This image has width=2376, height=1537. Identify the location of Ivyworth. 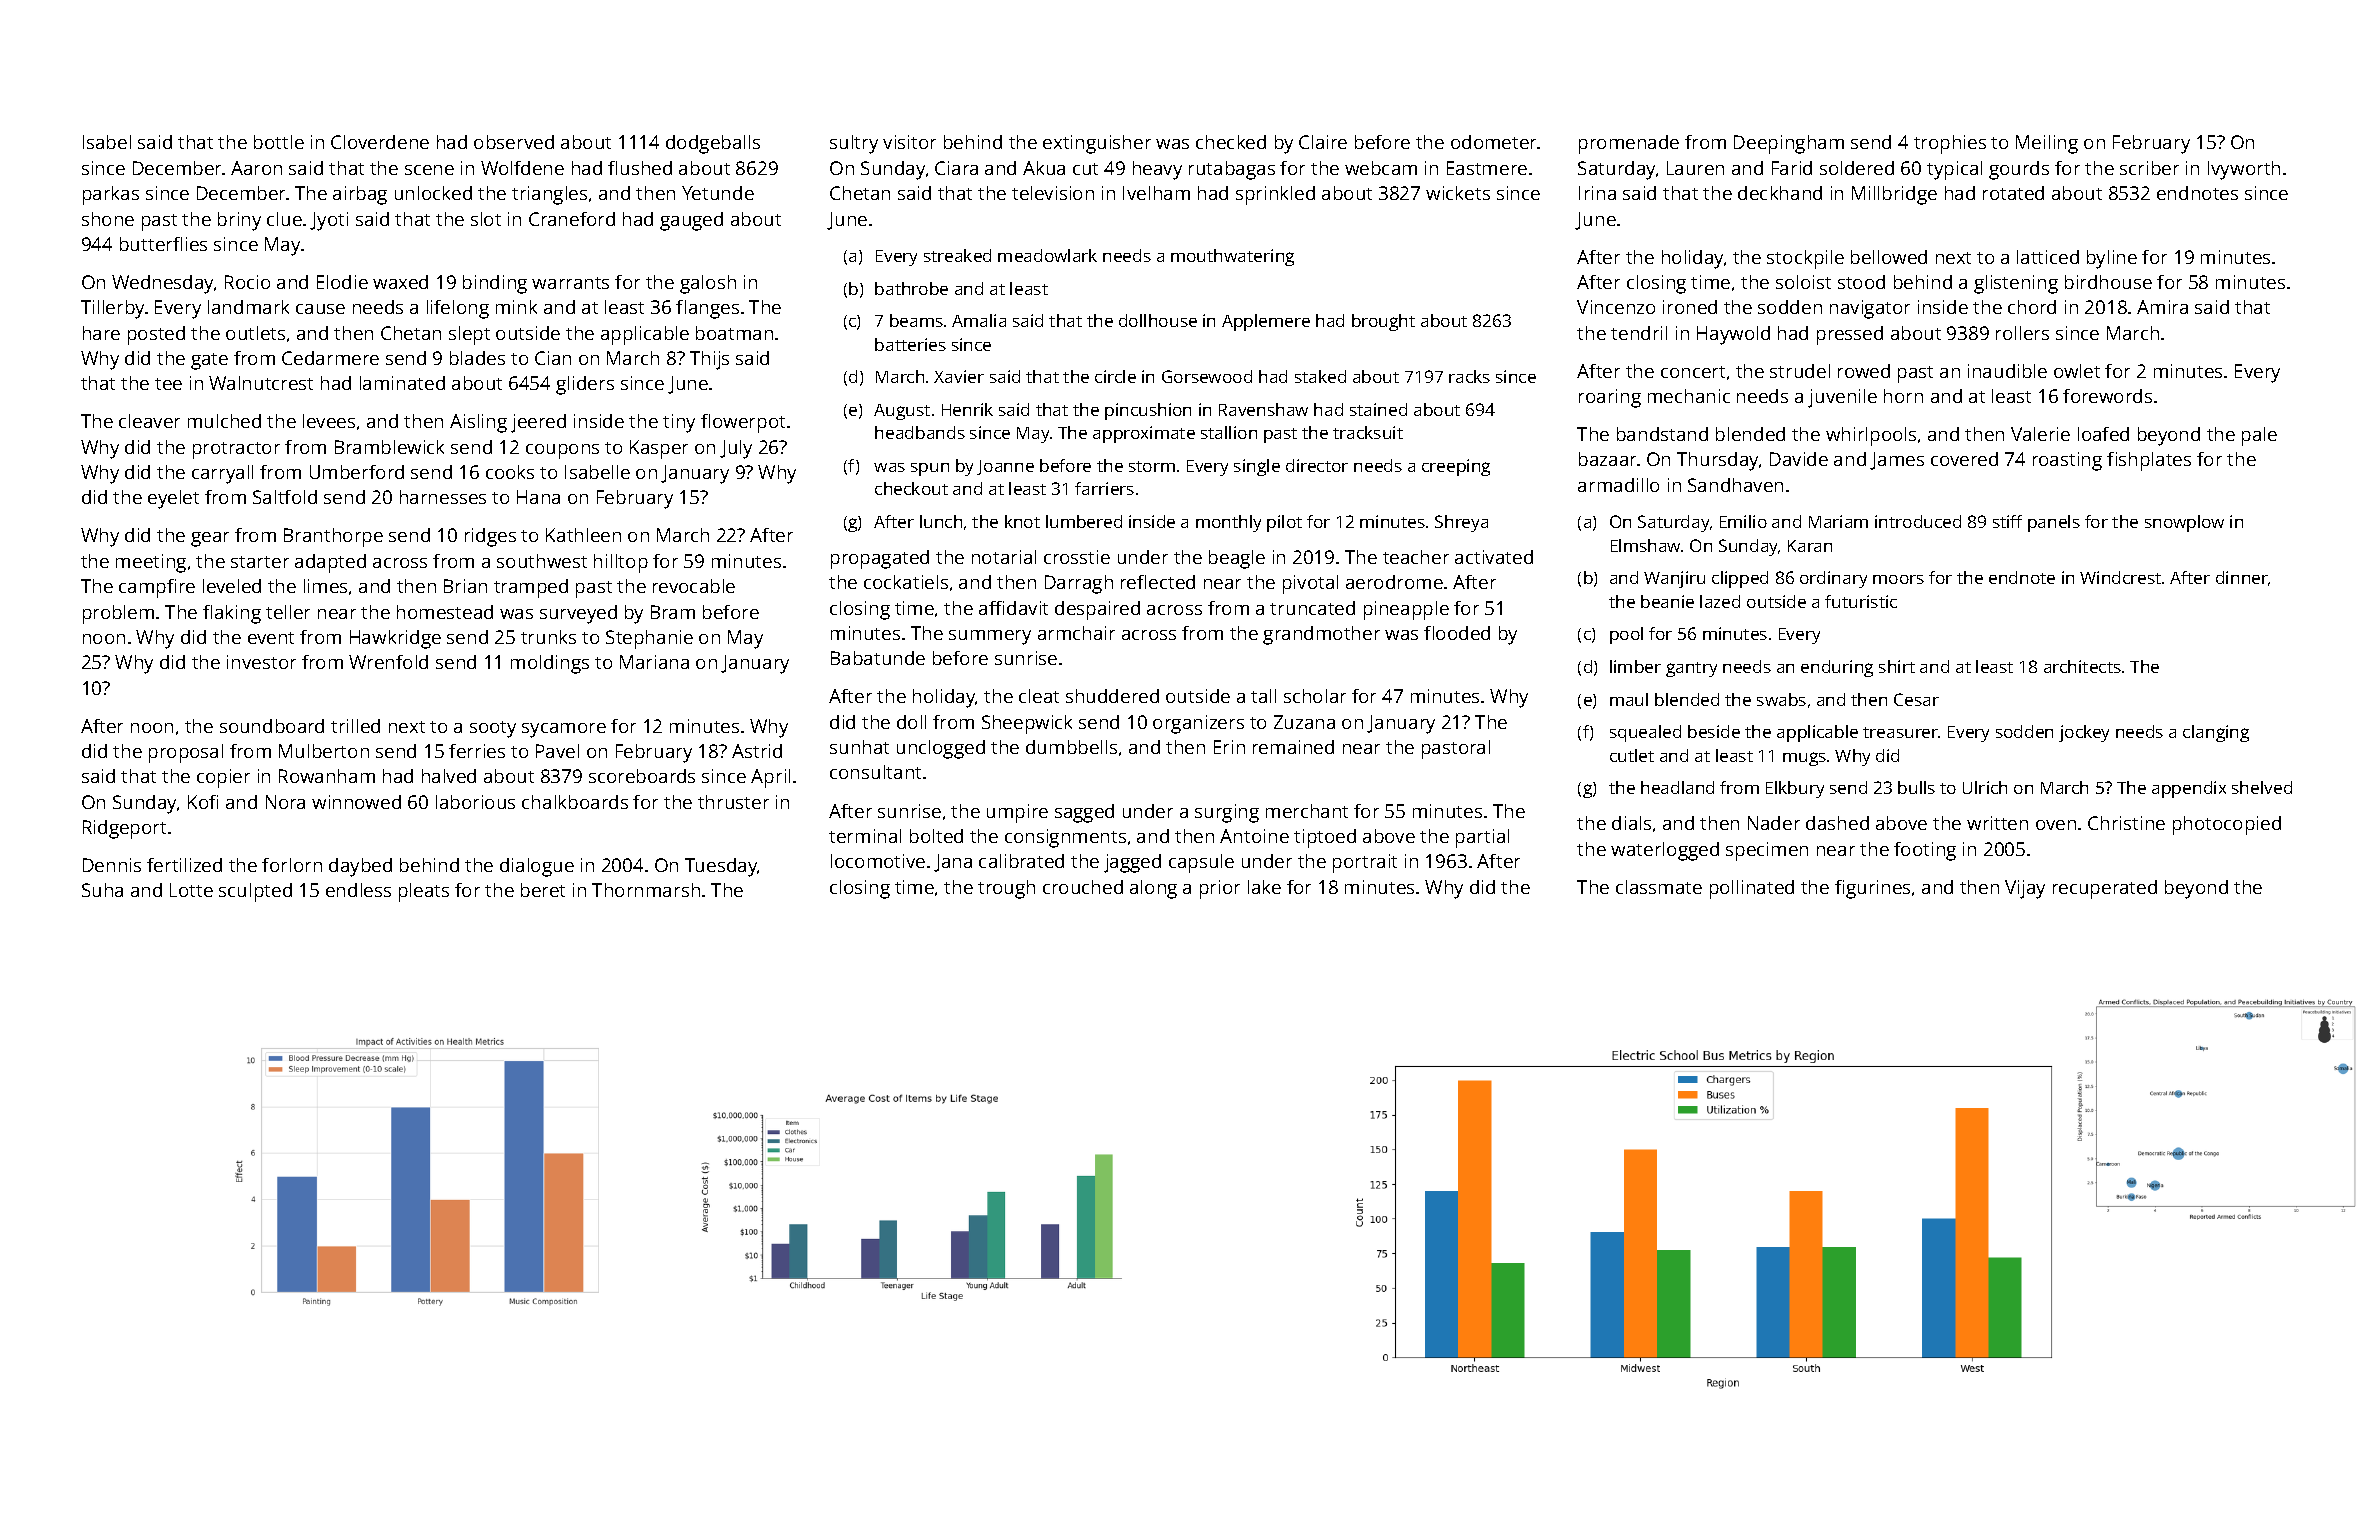
(2244, 170).
